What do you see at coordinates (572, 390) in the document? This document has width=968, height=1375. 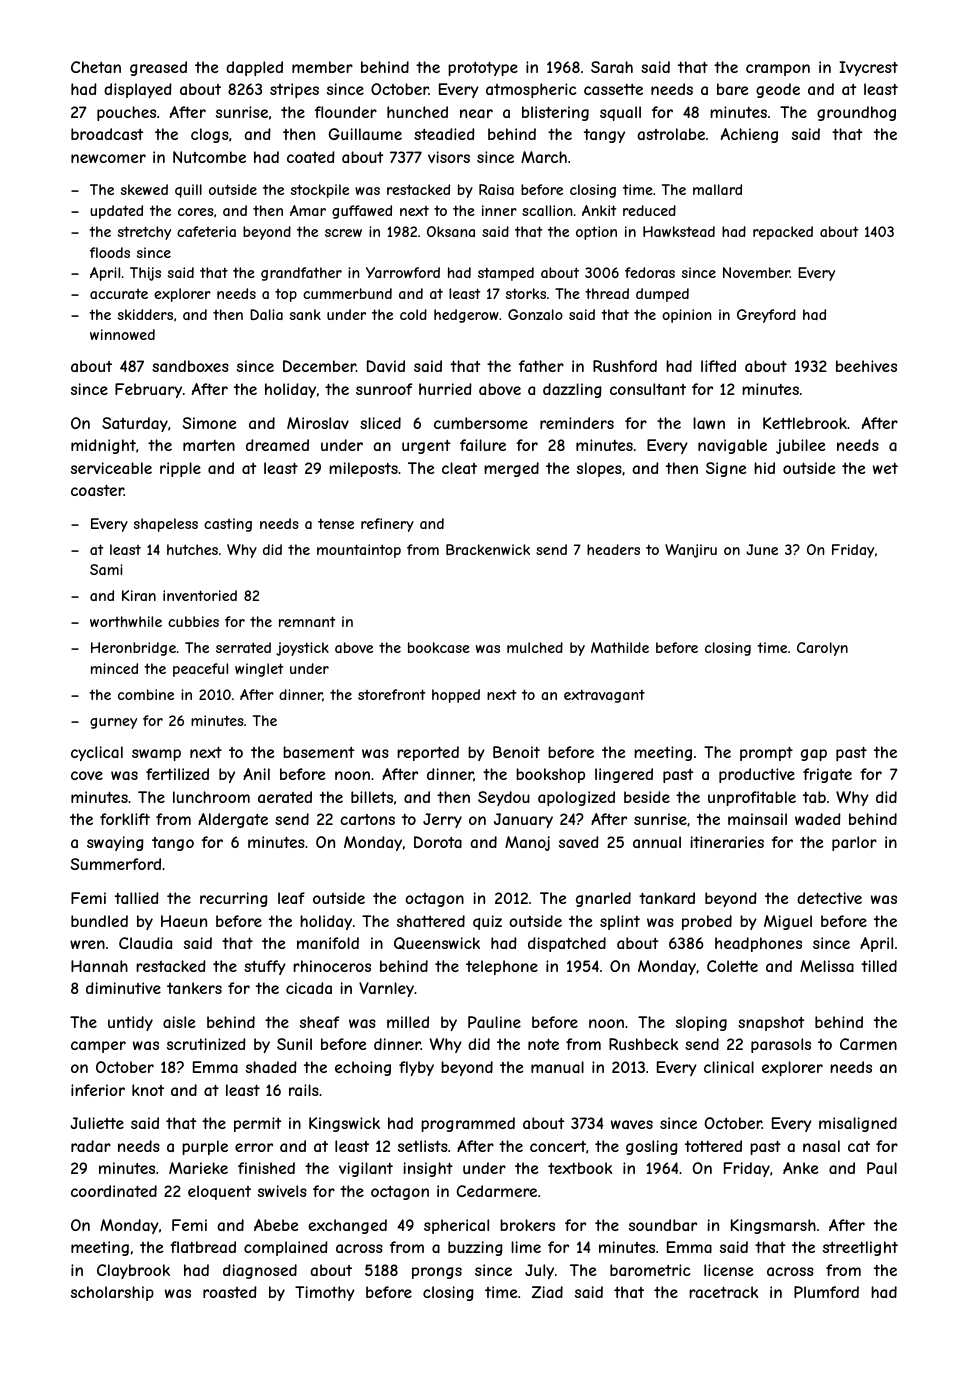 I see `dazzling` at bounding box center [572, 390].
